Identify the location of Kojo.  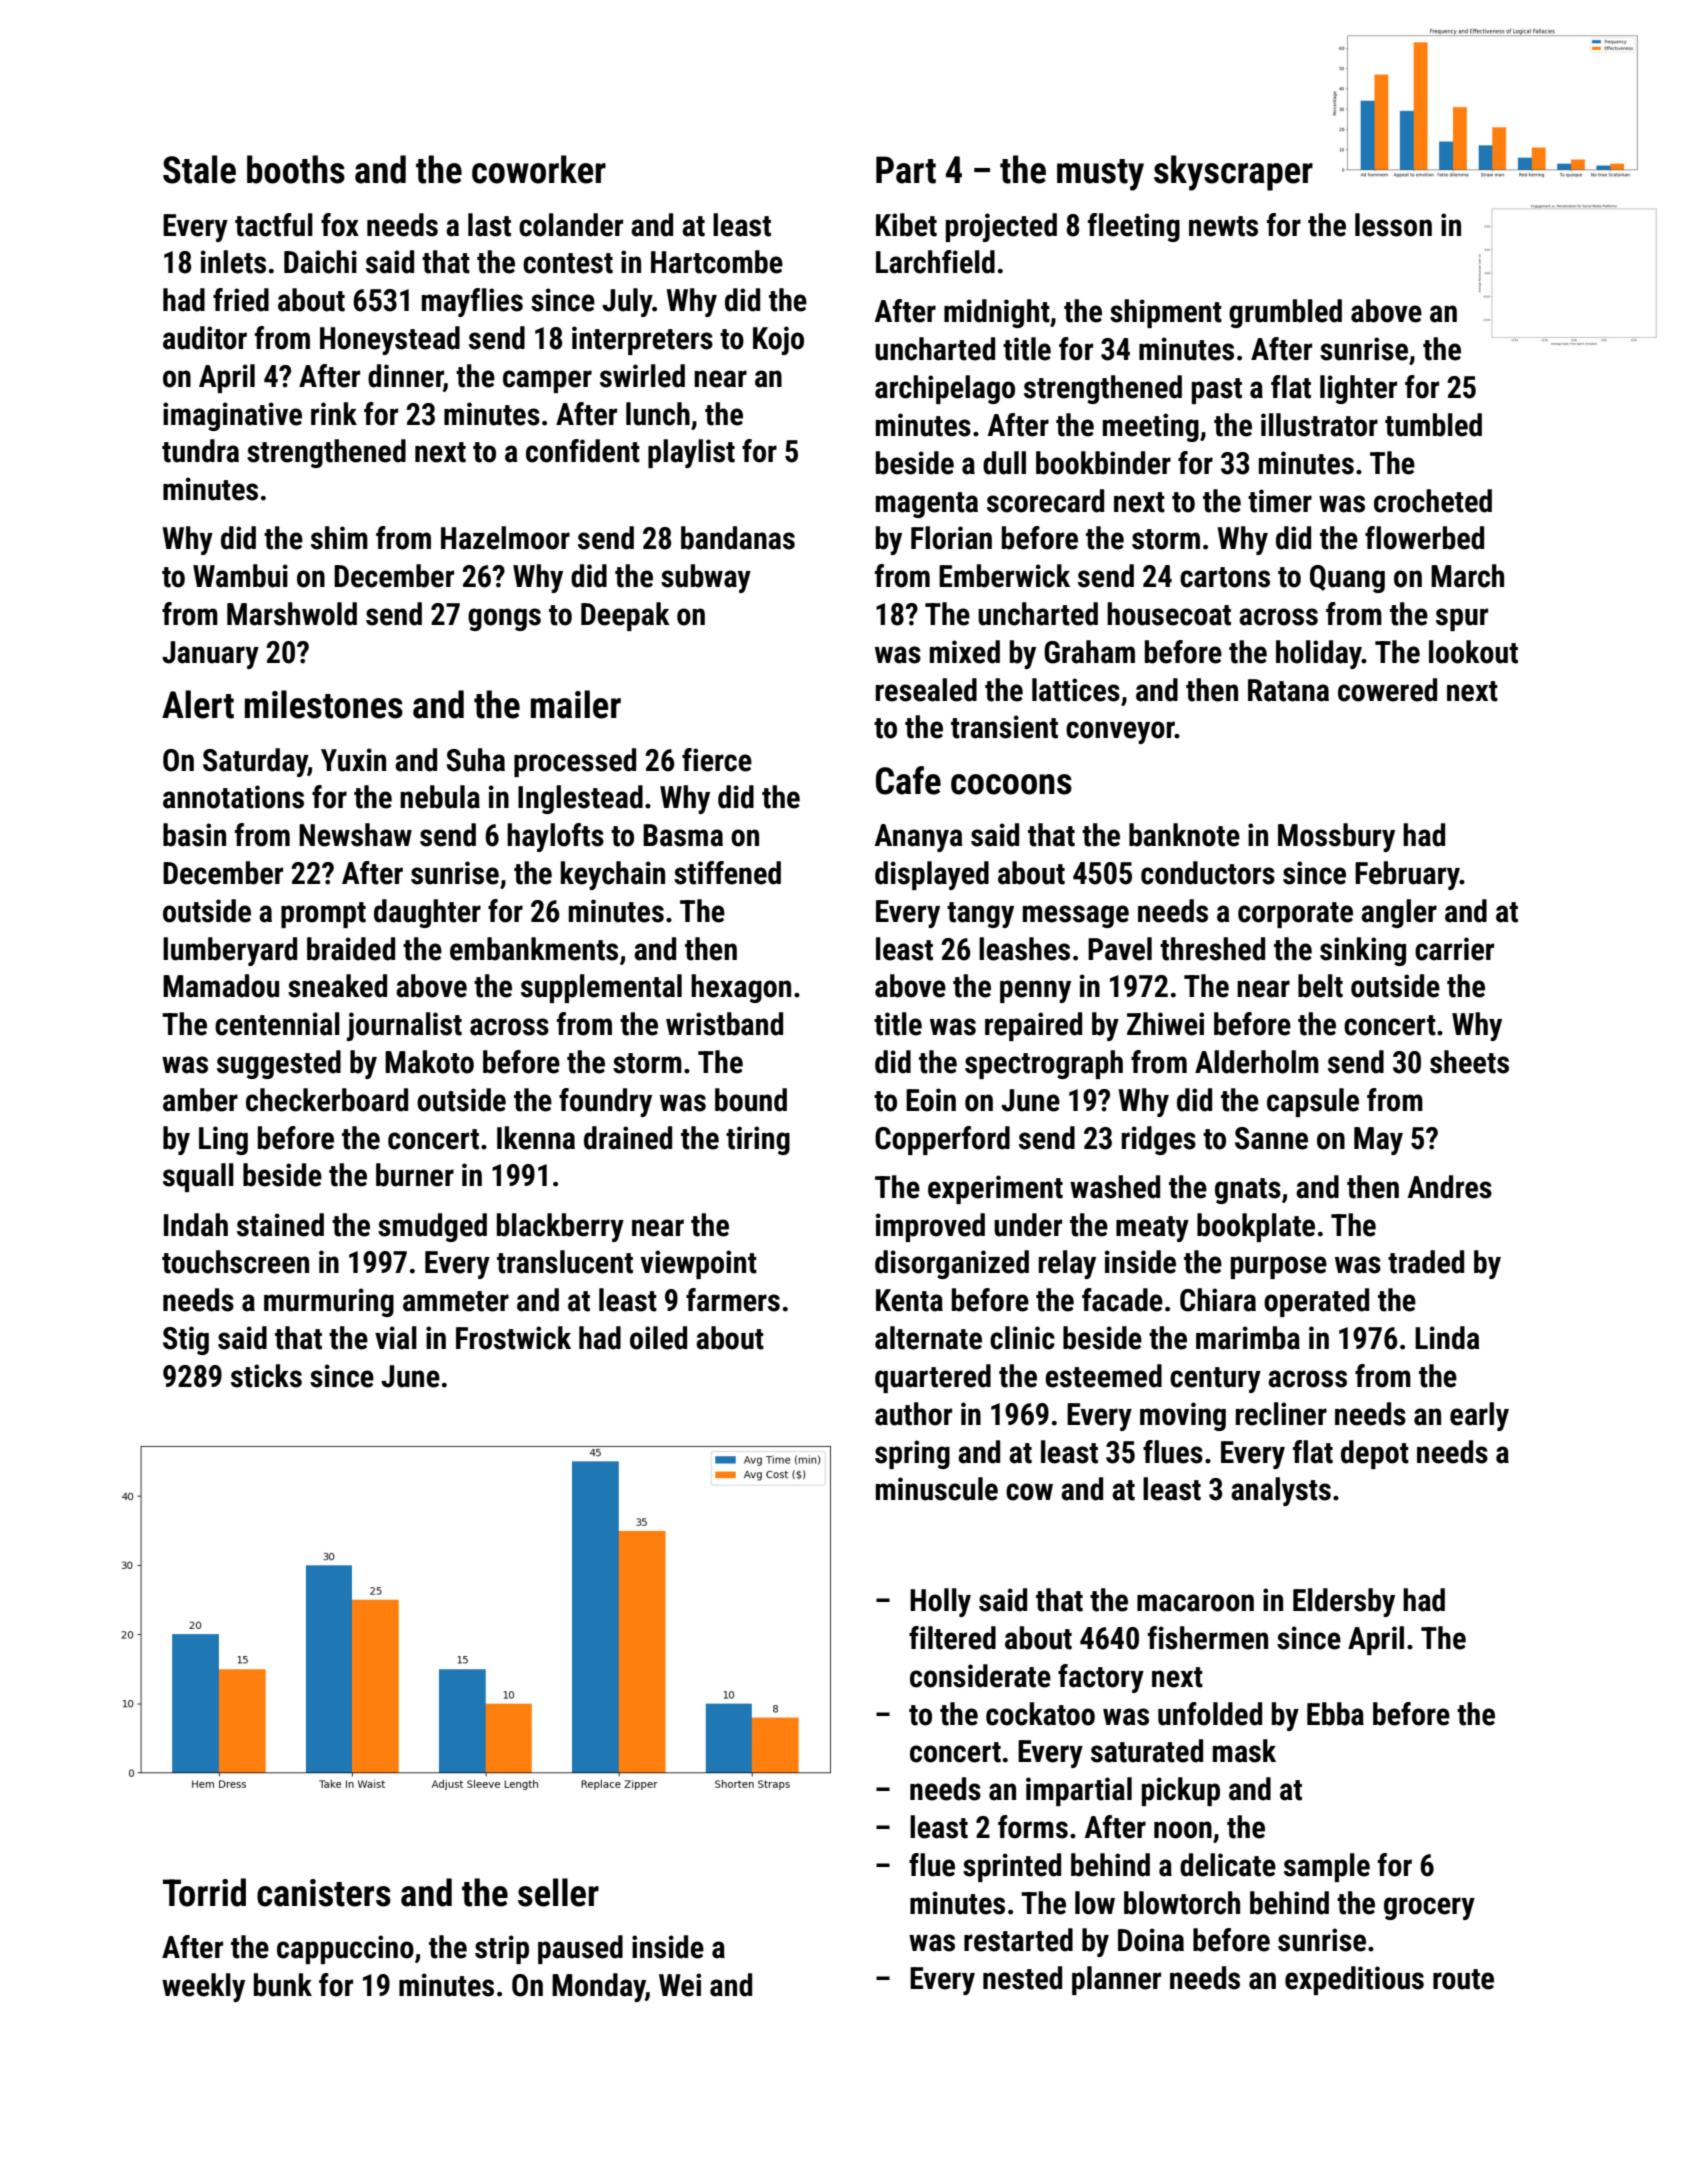
(778, 340).
